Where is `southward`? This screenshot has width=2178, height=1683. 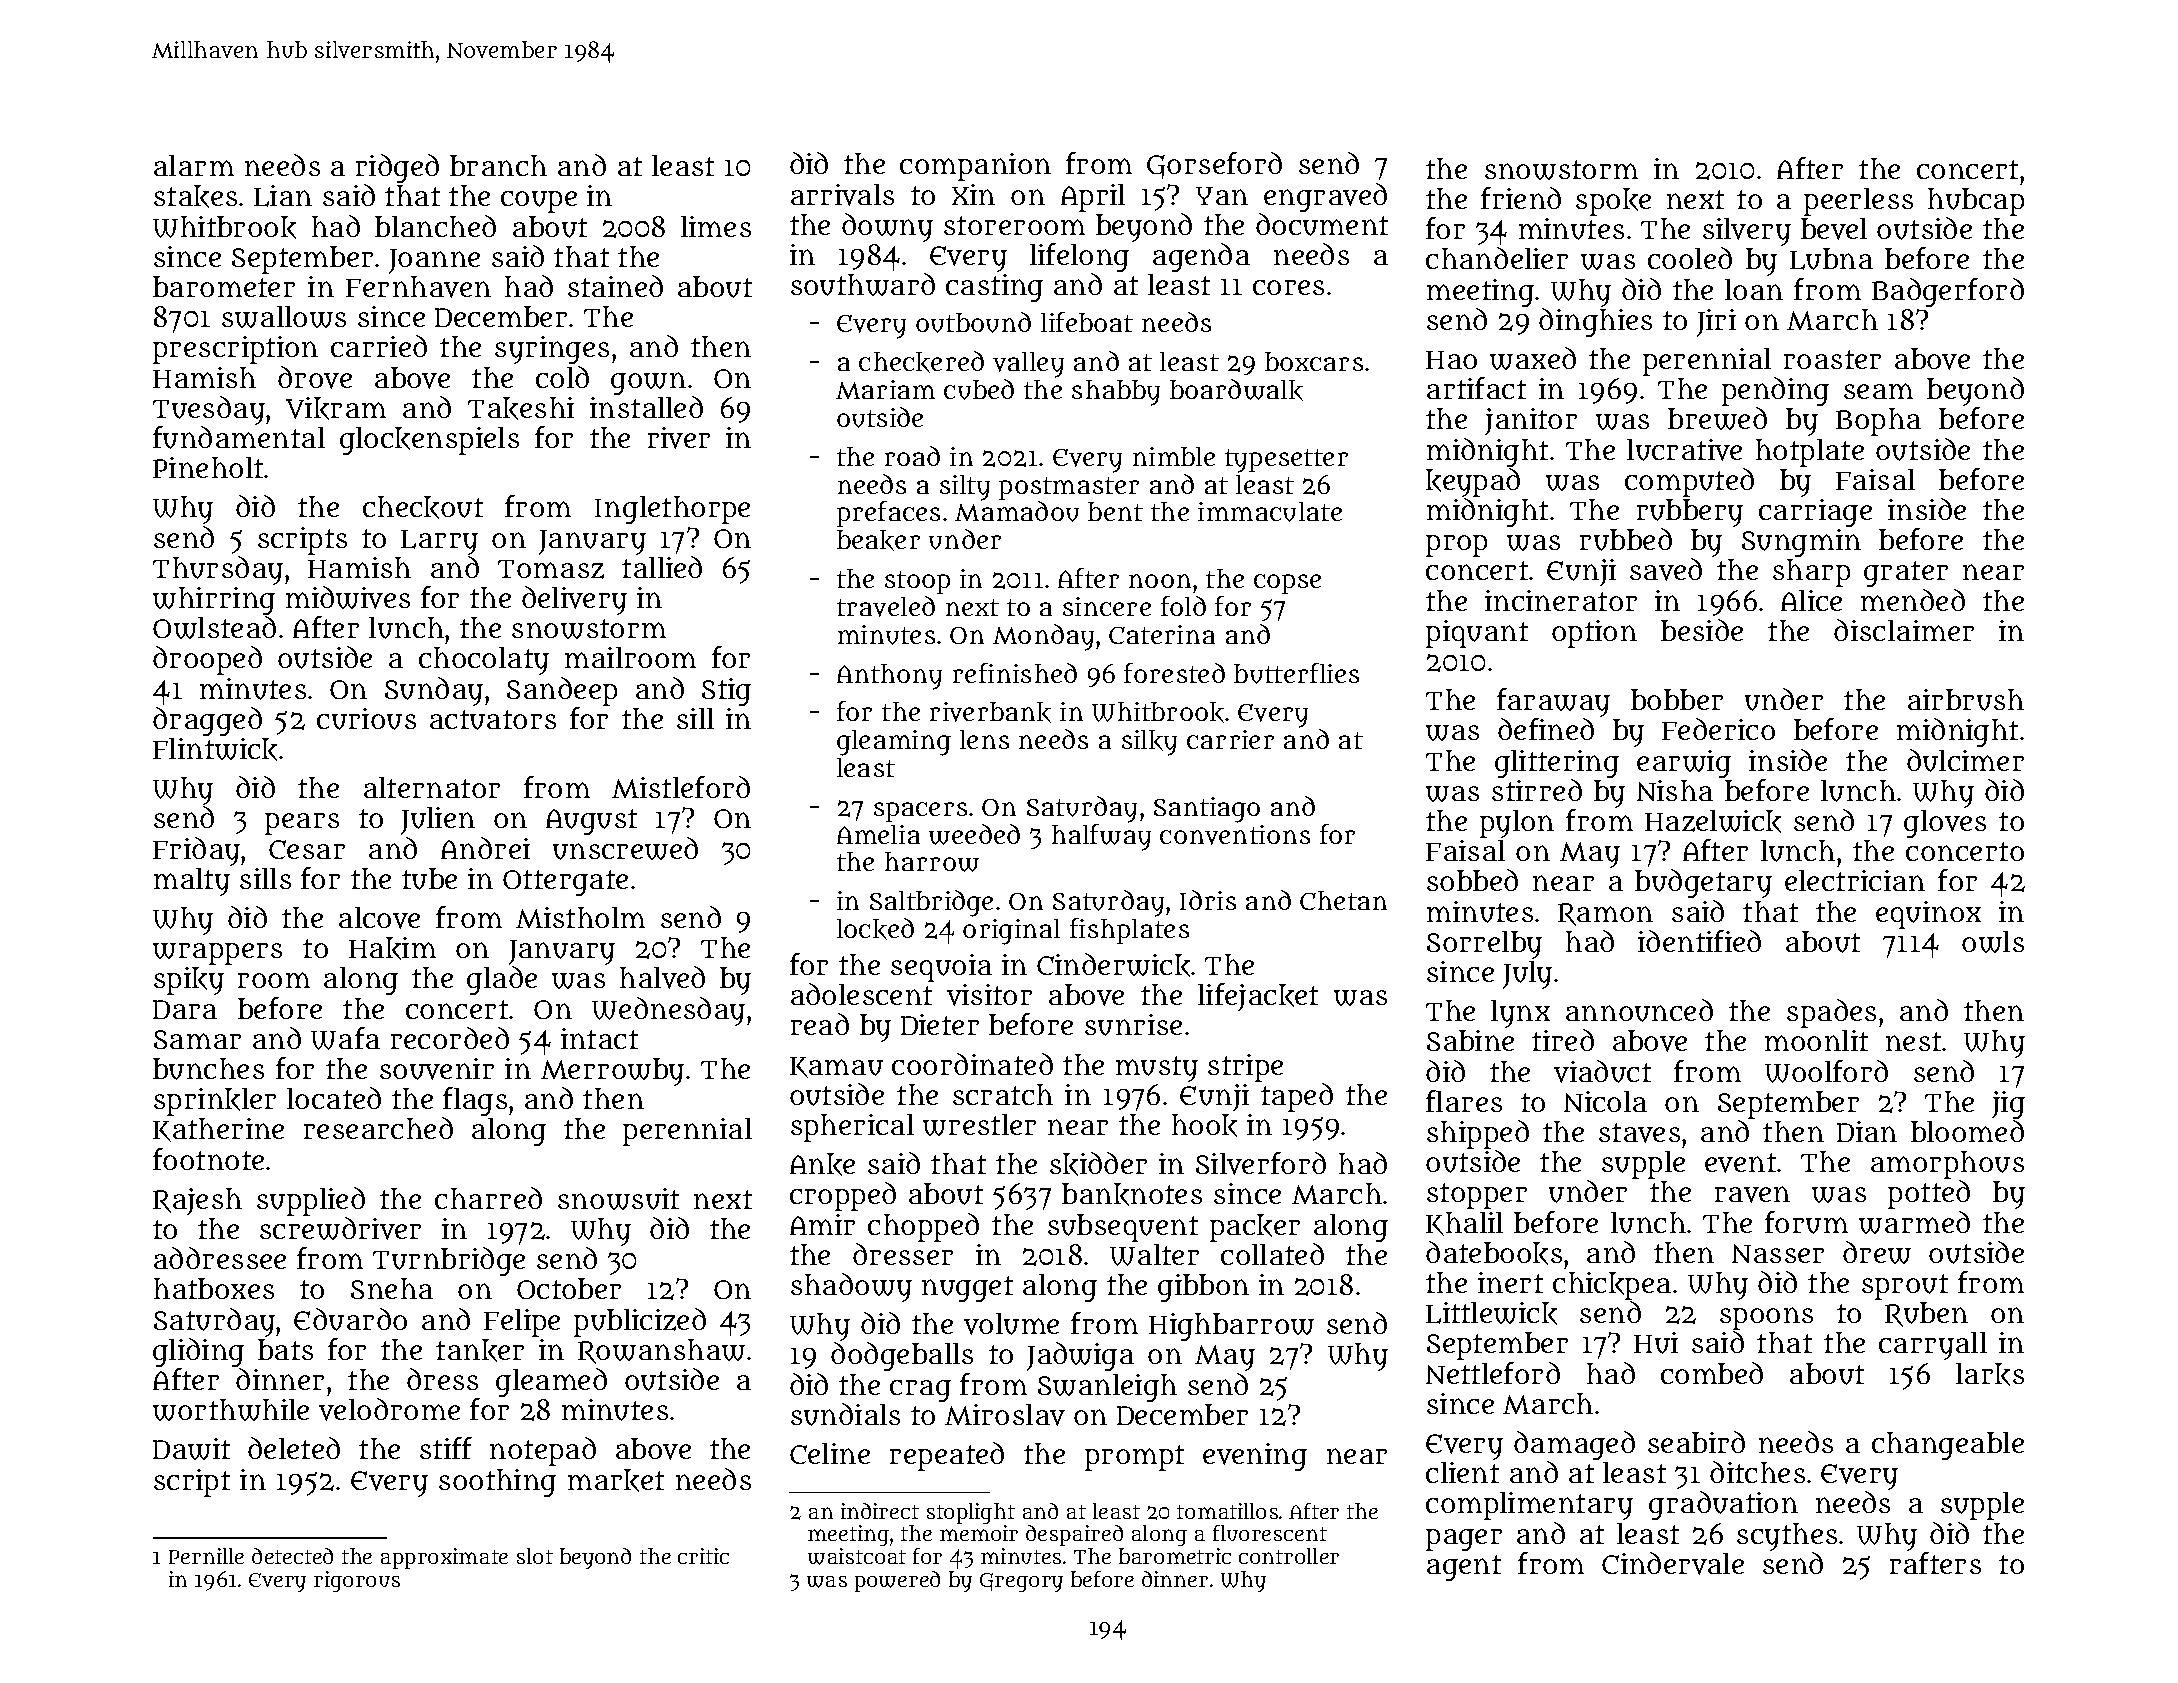 southward is located at coordinates (863, 284).
